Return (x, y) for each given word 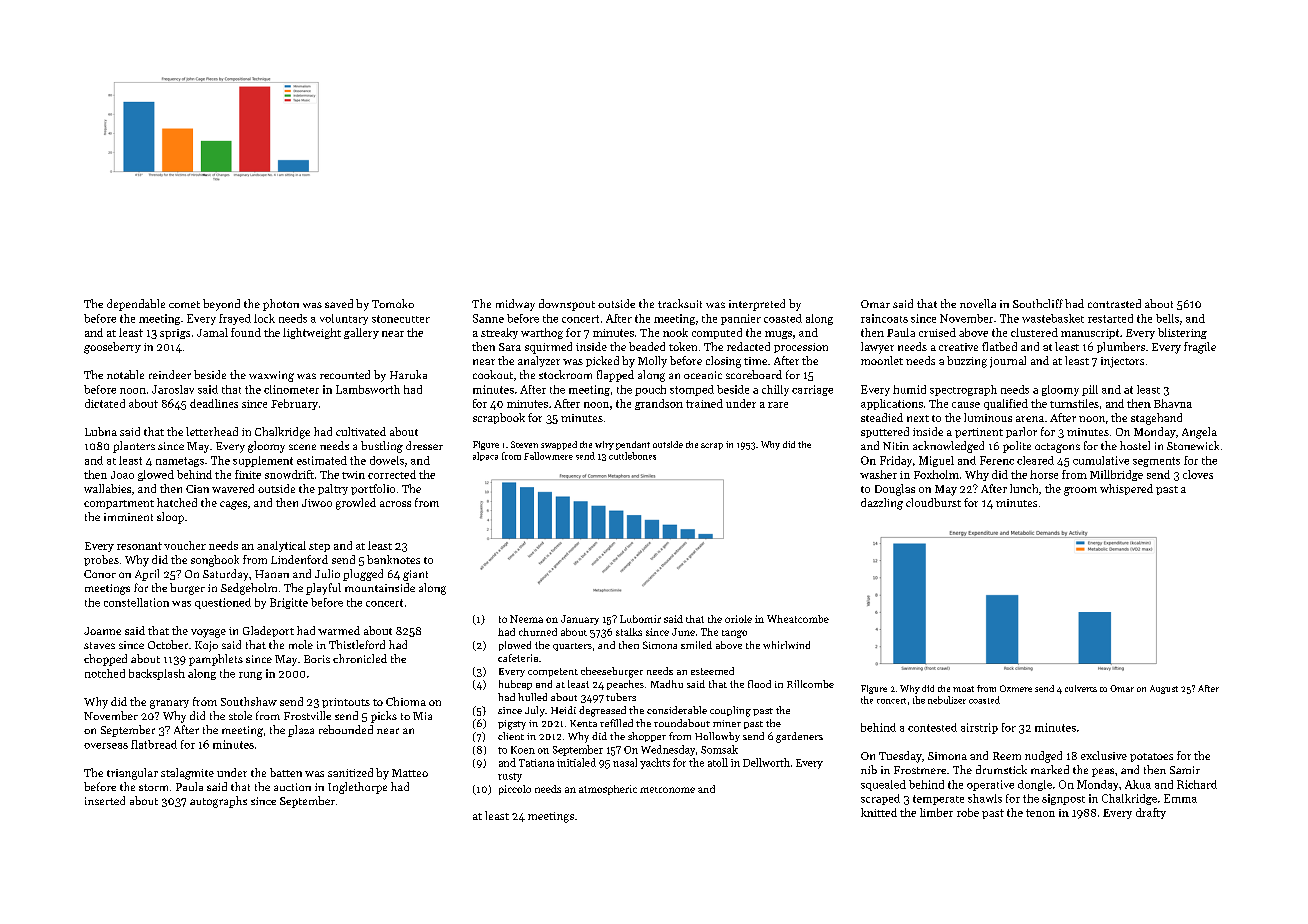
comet (184, 304)
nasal (625, 762)
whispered (1126, 489)
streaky (499, 333)
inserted (105, 800)
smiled (696, 645)
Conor (100, 574)
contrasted (1114, 303)
